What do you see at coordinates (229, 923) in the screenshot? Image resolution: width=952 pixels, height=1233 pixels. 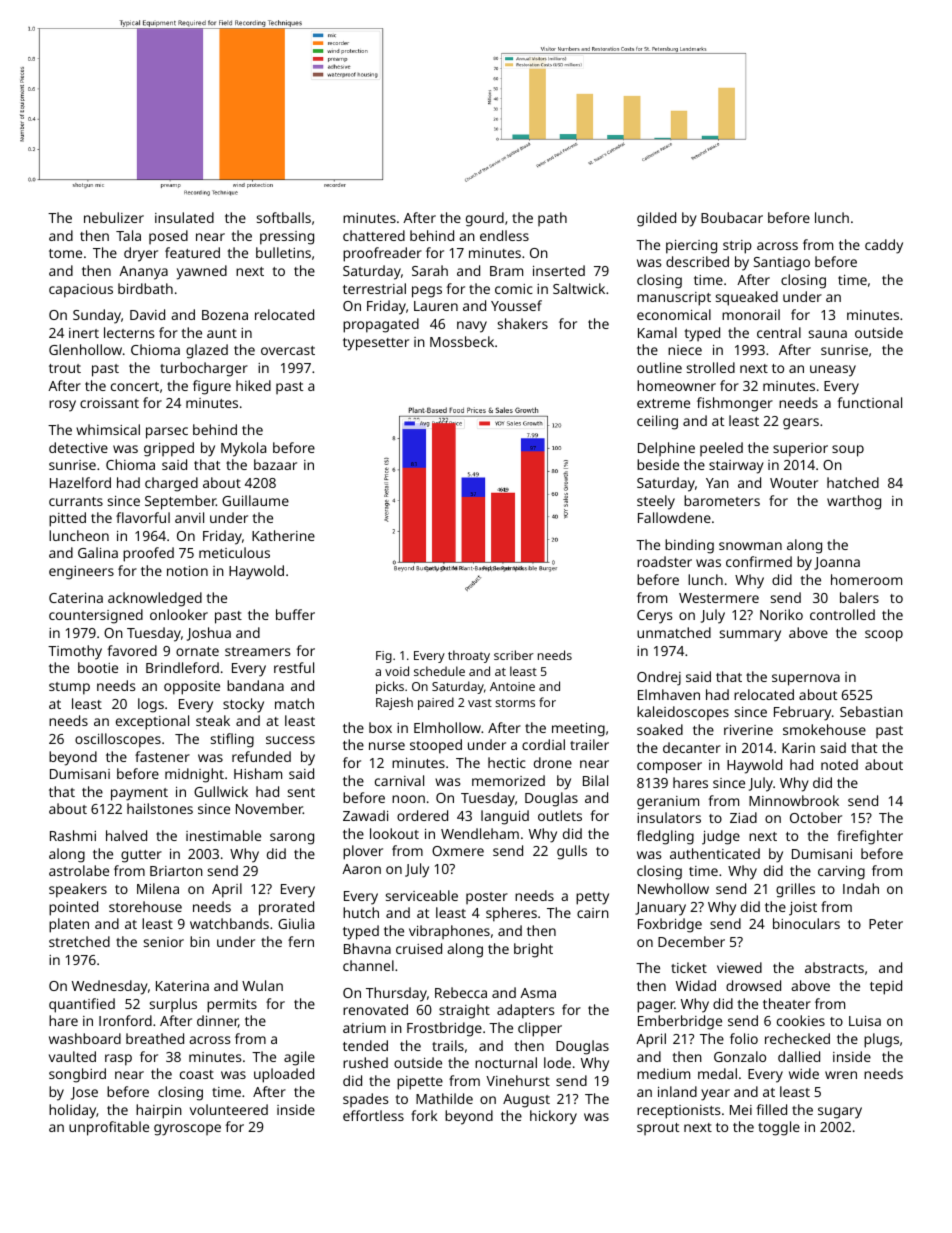 I see `watchbands` at bounding box center [229, 923].
